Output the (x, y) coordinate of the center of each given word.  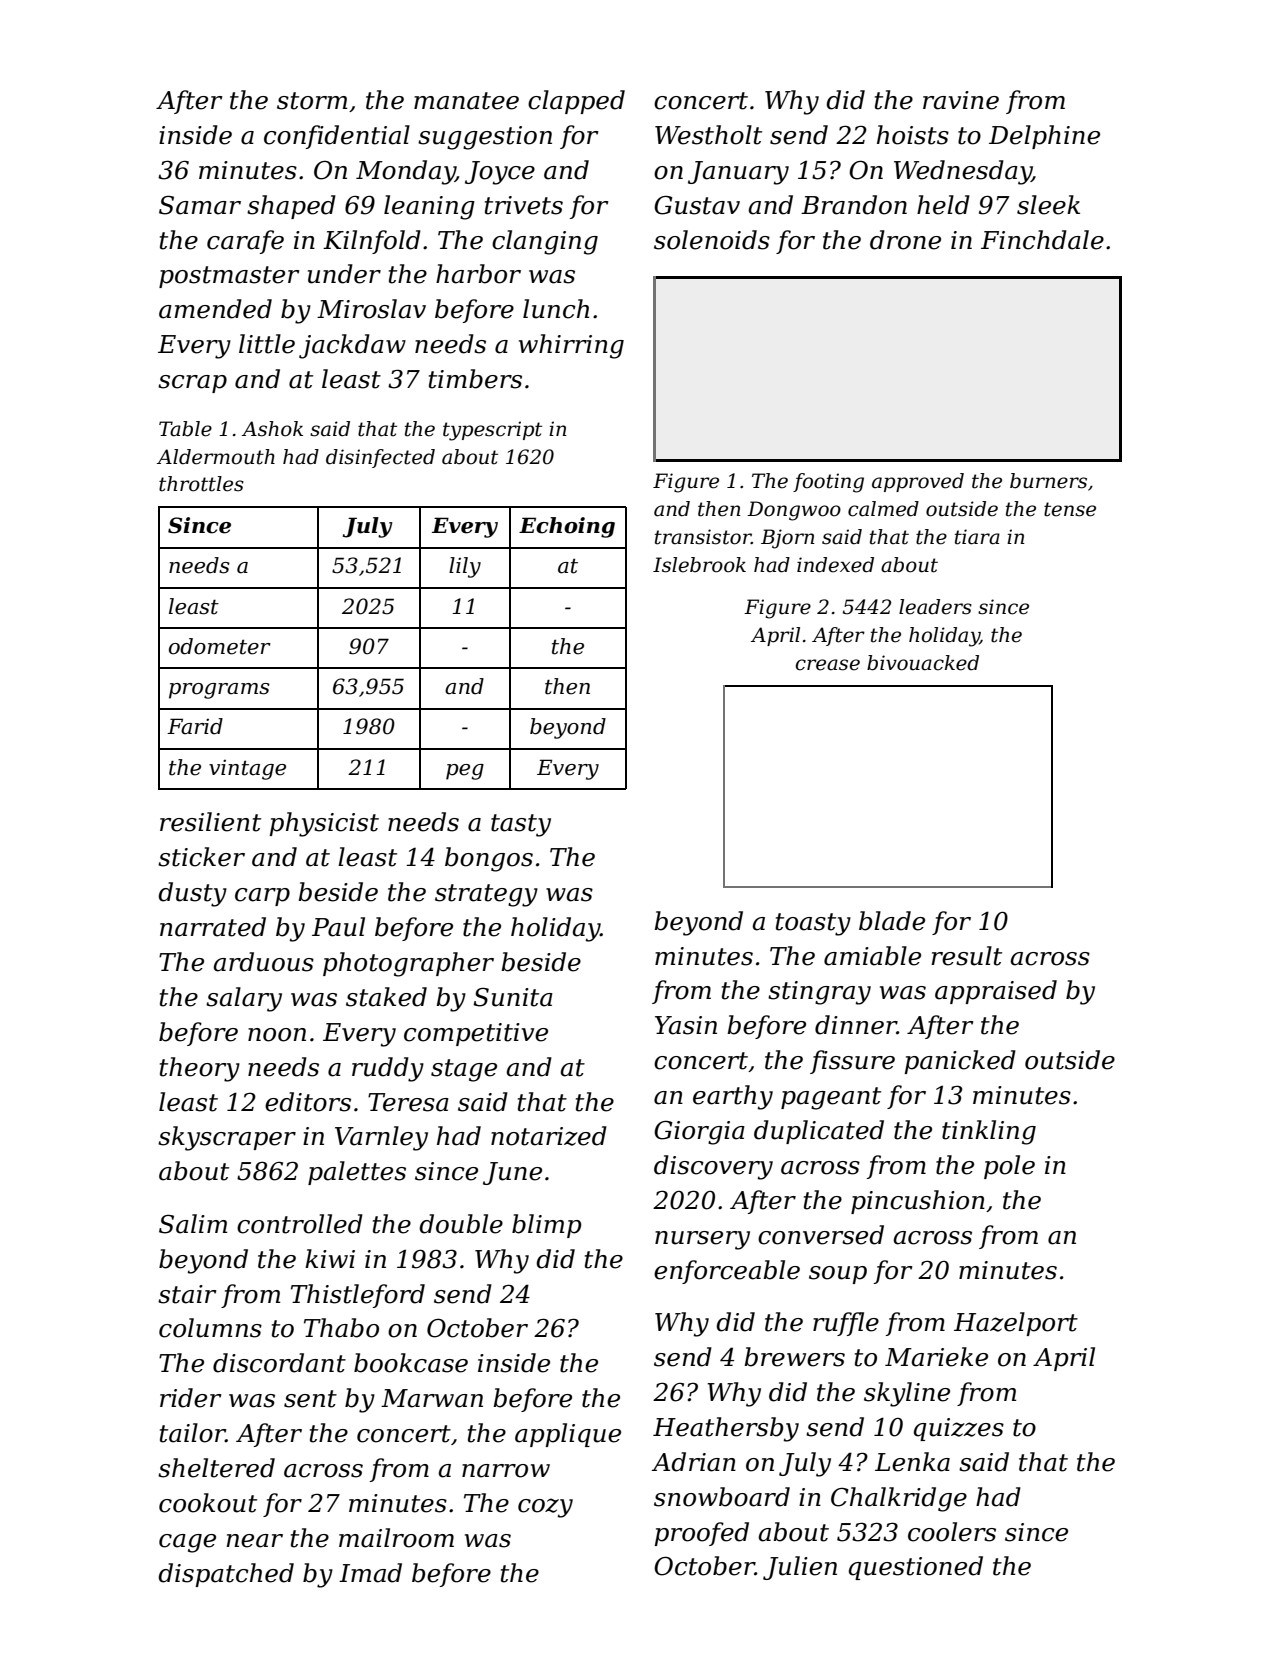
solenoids (712, 240)
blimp (546, 1226)
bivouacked (923, 663)
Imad (370, 1573)
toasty (813, 924)
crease (827, 665)
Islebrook (699, 565)
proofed (701, 1534)
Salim (193, 1224)
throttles (201, 484)
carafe (245, 242)
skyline (907, 1394)
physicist (324, 824)
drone (905, 240)
